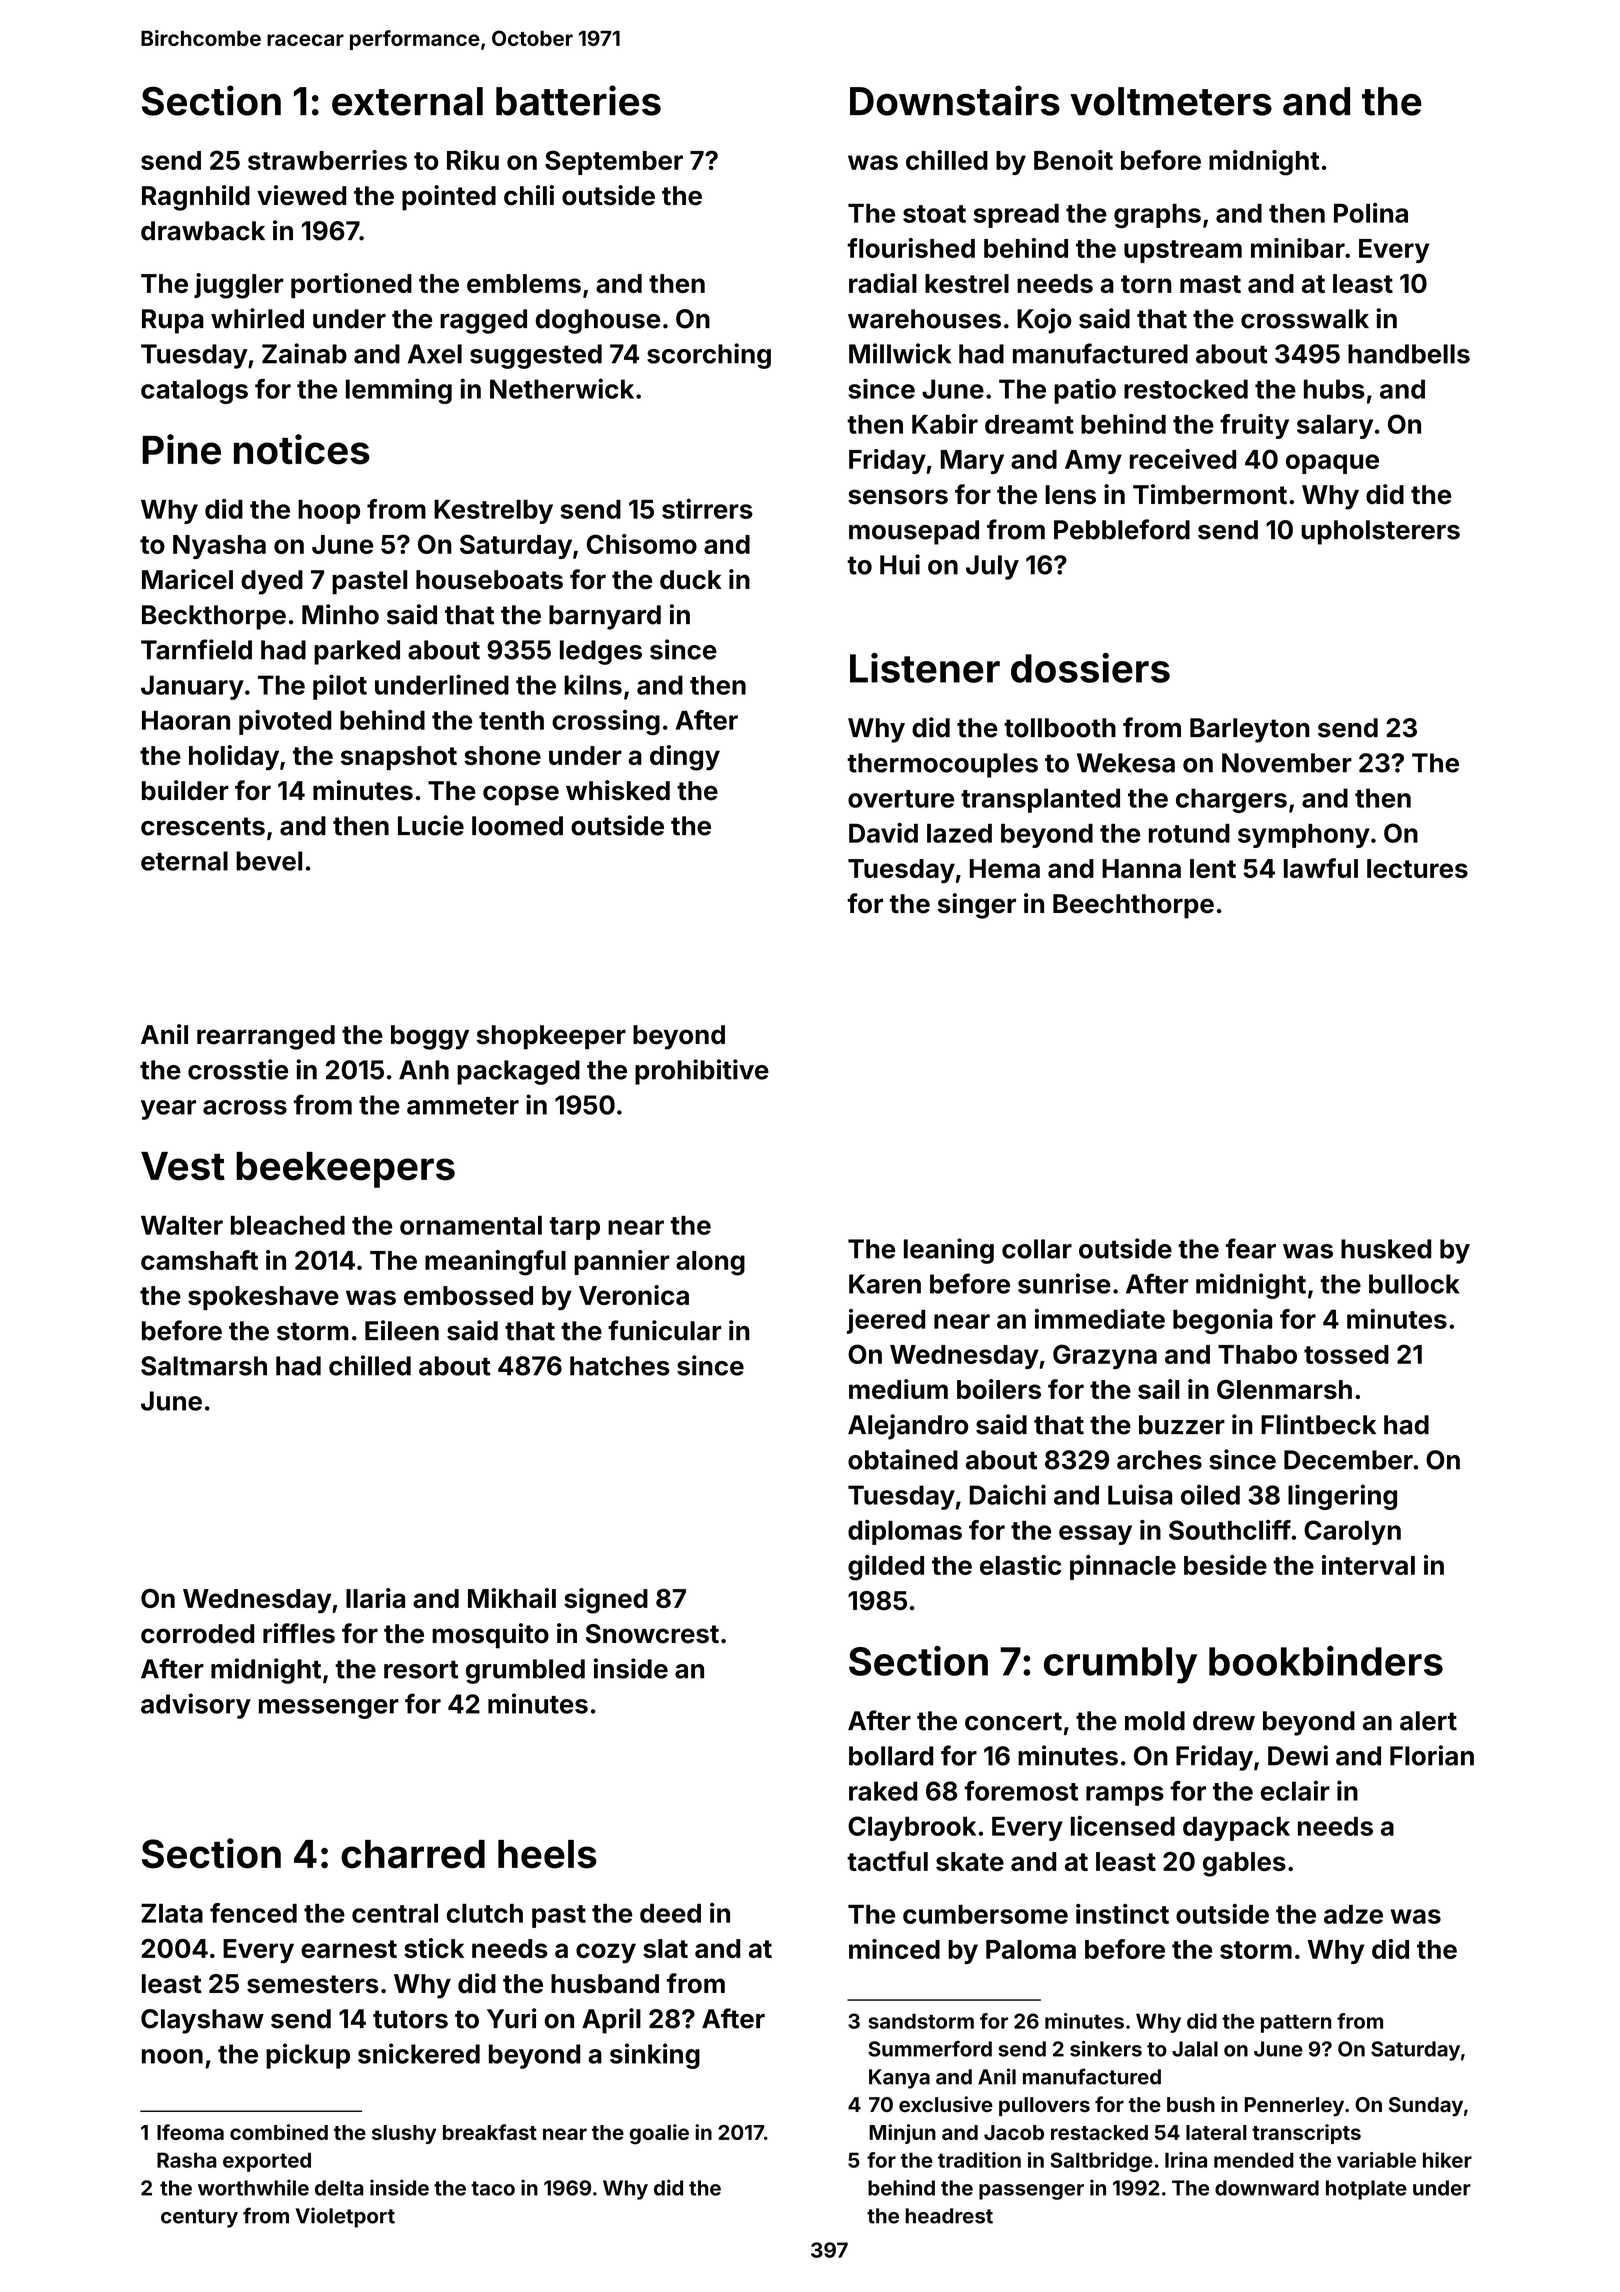  What do you see at coordinates (1334, 389) in the screenshot?
I see `hubs` at bounding box center [1334, 389].
